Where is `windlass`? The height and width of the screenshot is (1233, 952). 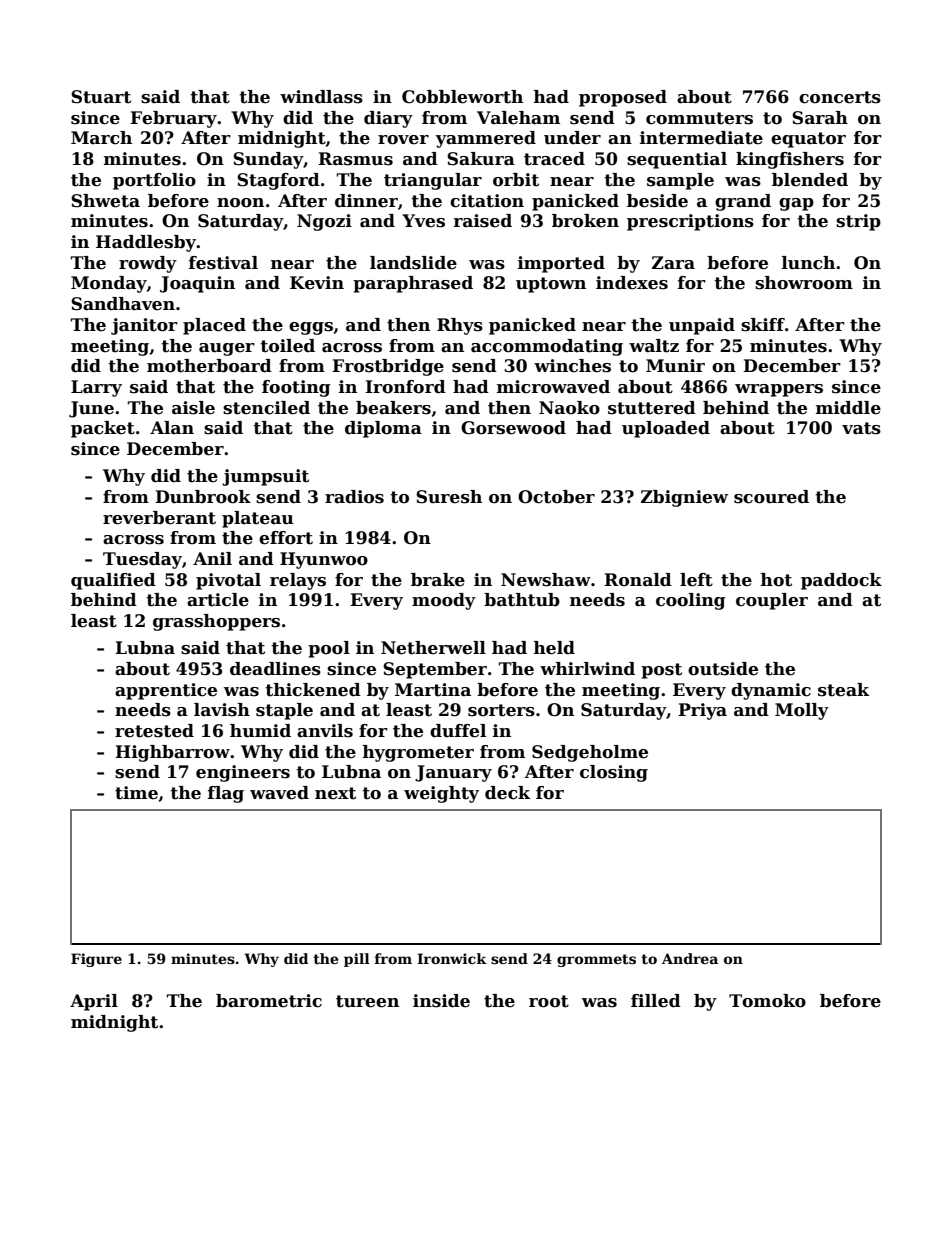
windlass is located at coordinates (321, 97).
